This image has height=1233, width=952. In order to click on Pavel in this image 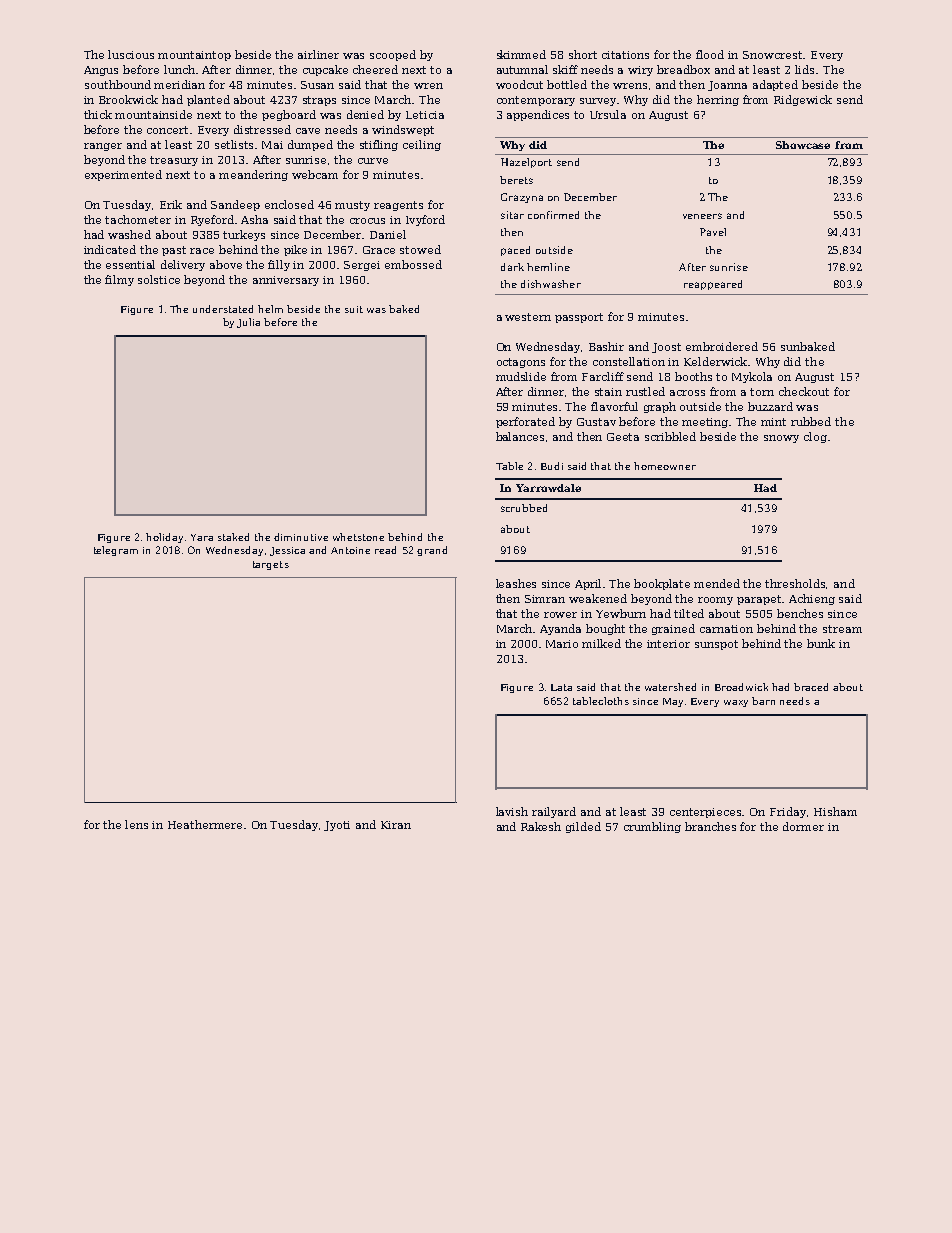, I will do `click(713, 232)`.
